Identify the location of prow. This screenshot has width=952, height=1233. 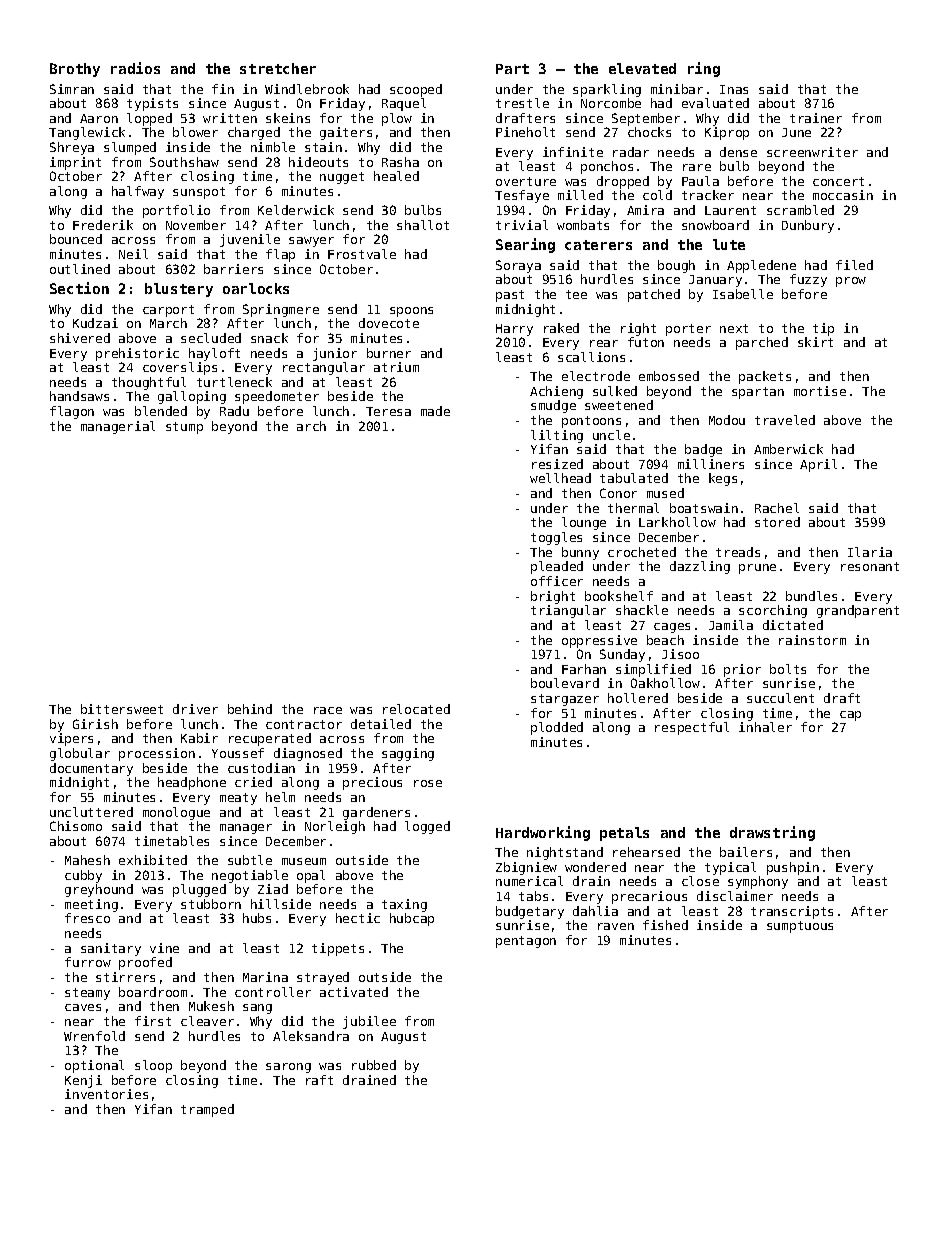
(851, 282).
